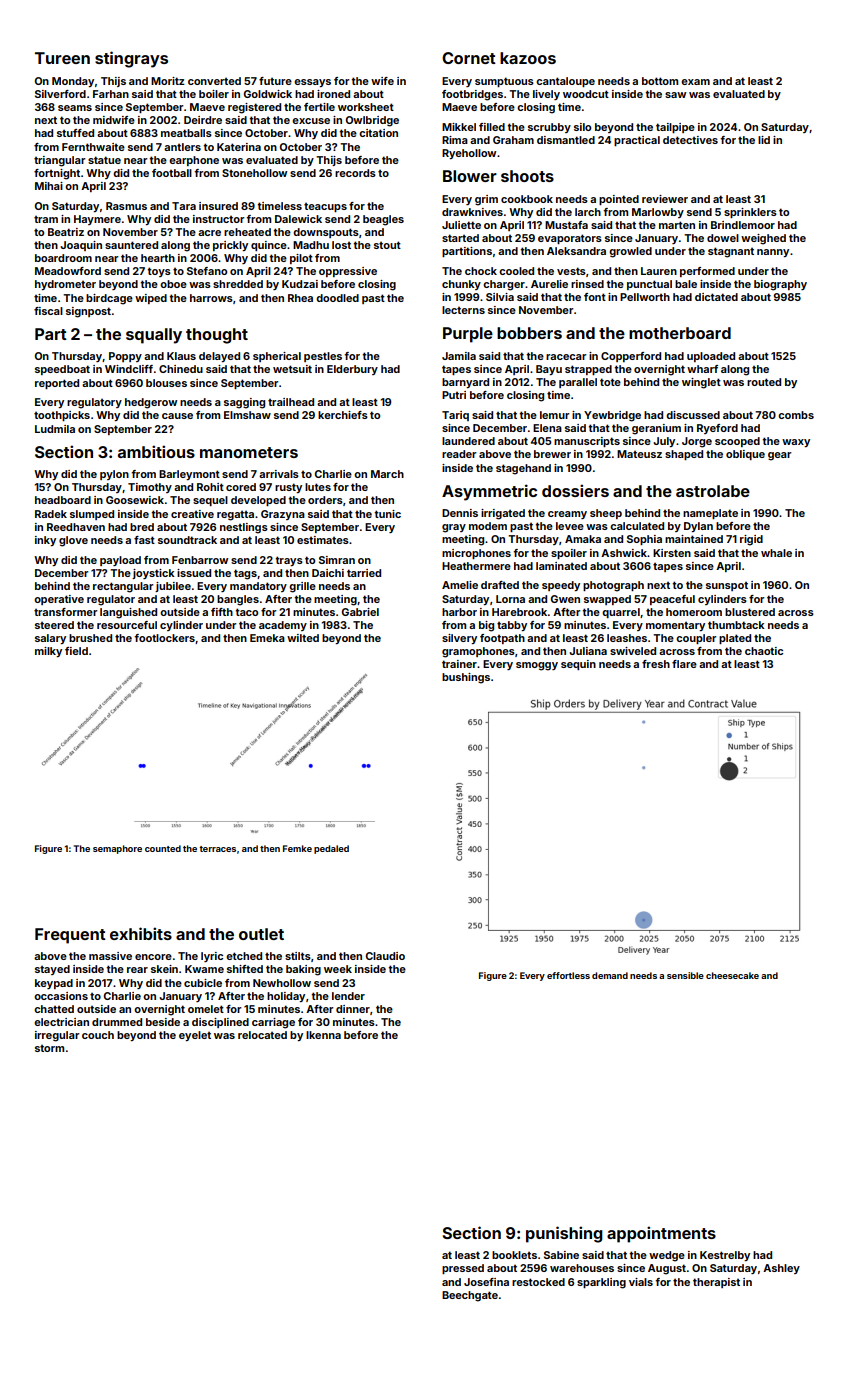 The image size is (849, 1400). What do you see at coordinates (312, 83) in the image?
I see `essays` at bounding box center [312, 83].
